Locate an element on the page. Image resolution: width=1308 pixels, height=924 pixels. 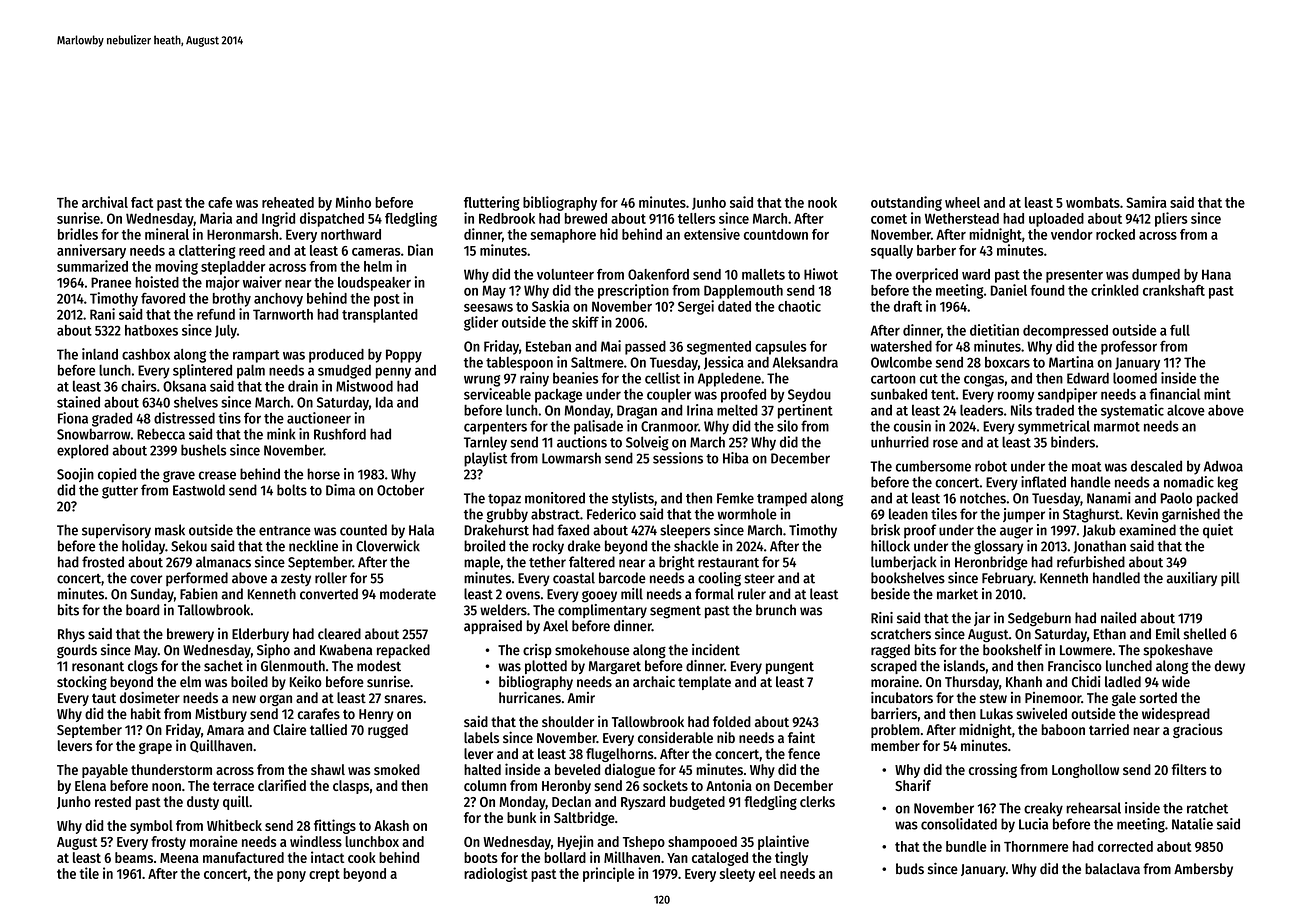
symmetrical is located at coordinates (1054, 427).
